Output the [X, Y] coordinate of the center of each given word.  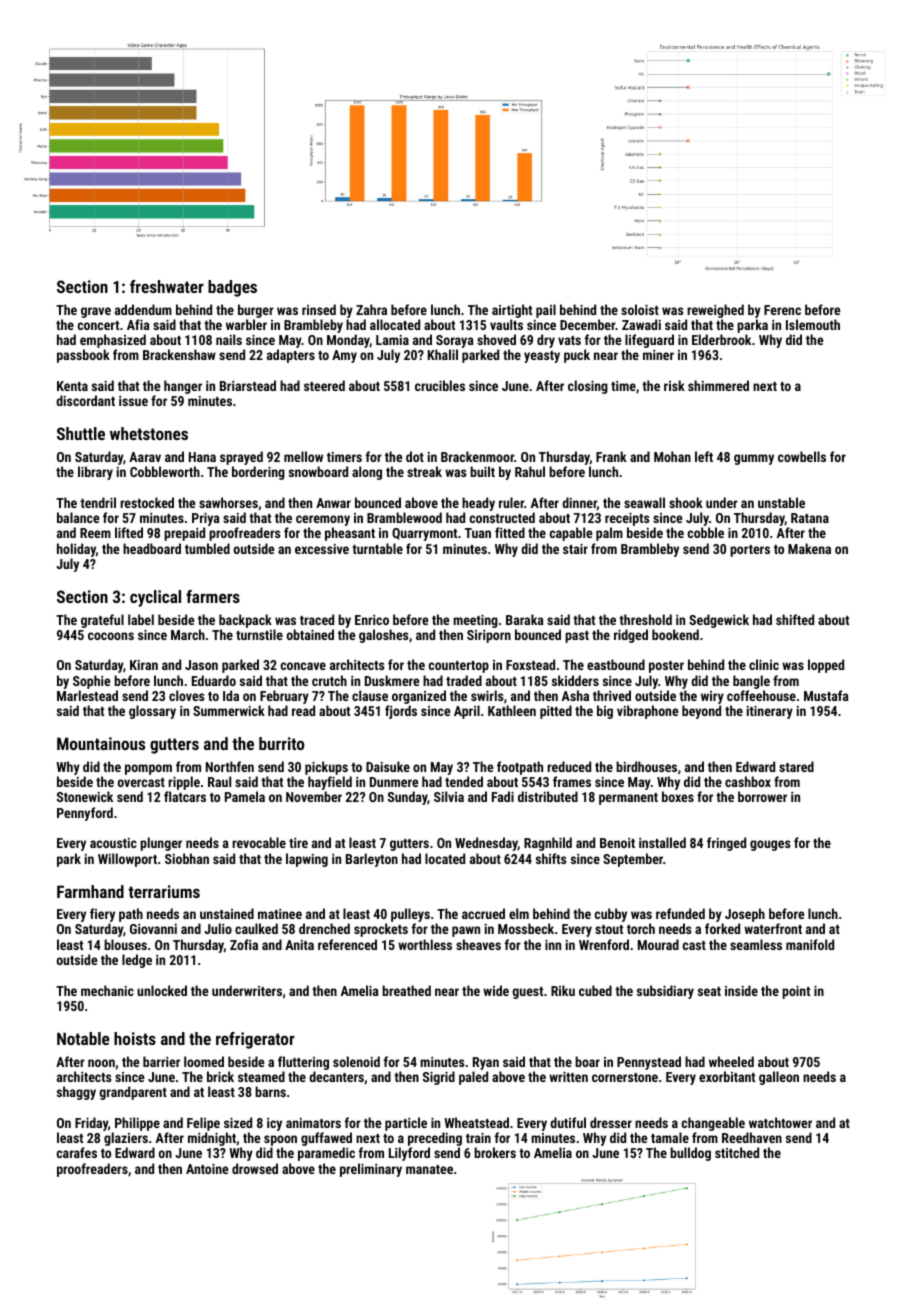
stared [796, 766]
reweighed [715, 311]
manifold [810, 944]
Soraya [454, 342]
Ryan [486, 1063]
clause [370, 695]
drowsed [255, 1168]
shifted [795, 619]
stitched [737, 1152]
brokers [495, 1152]
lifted [129, 532]
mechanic [107, 990]
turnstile [259, 634]
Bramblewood [404, 517]
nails [229, 339]
